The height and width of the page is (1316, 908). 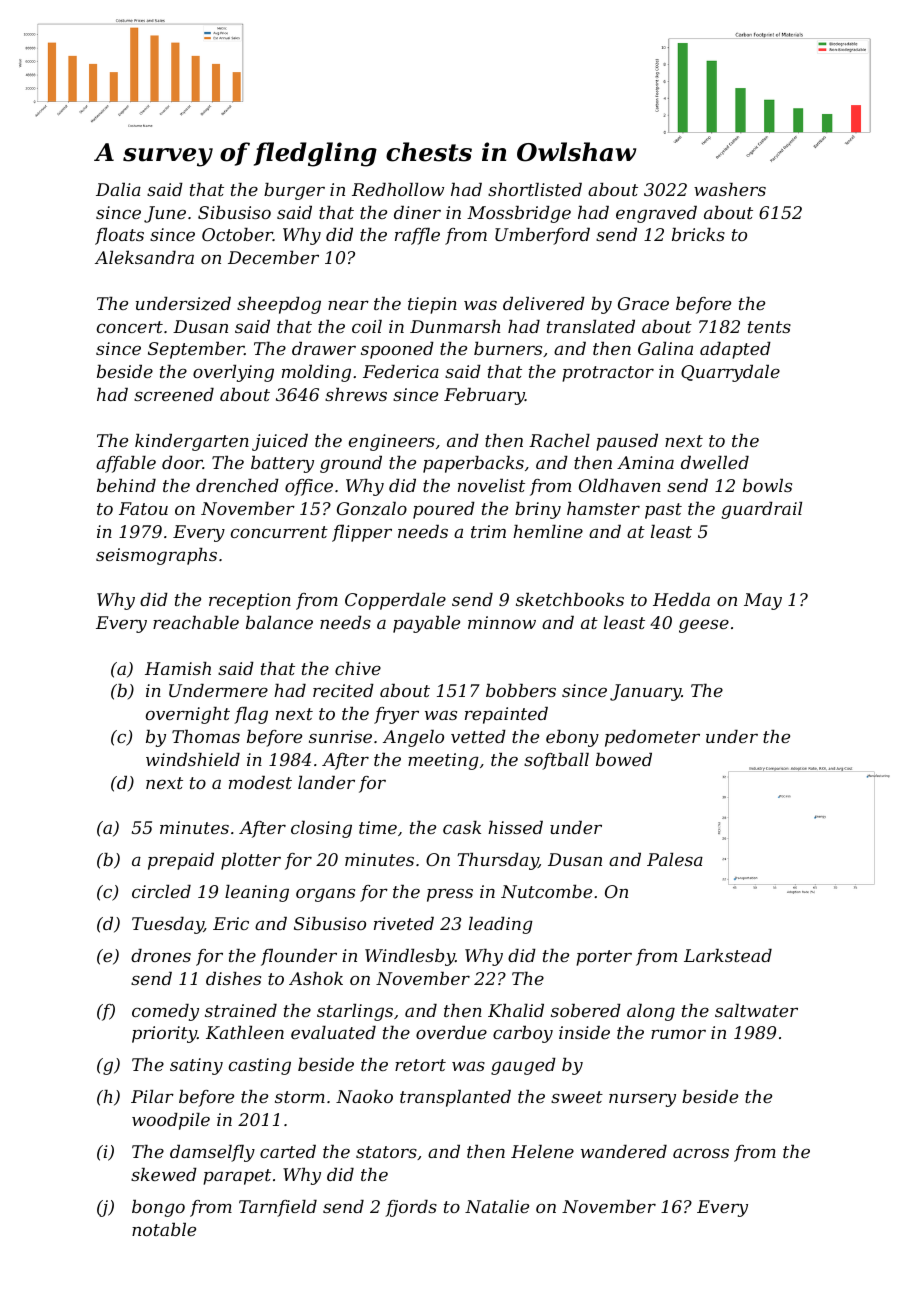 I want to click on screened, so click(x=174, y=394).
